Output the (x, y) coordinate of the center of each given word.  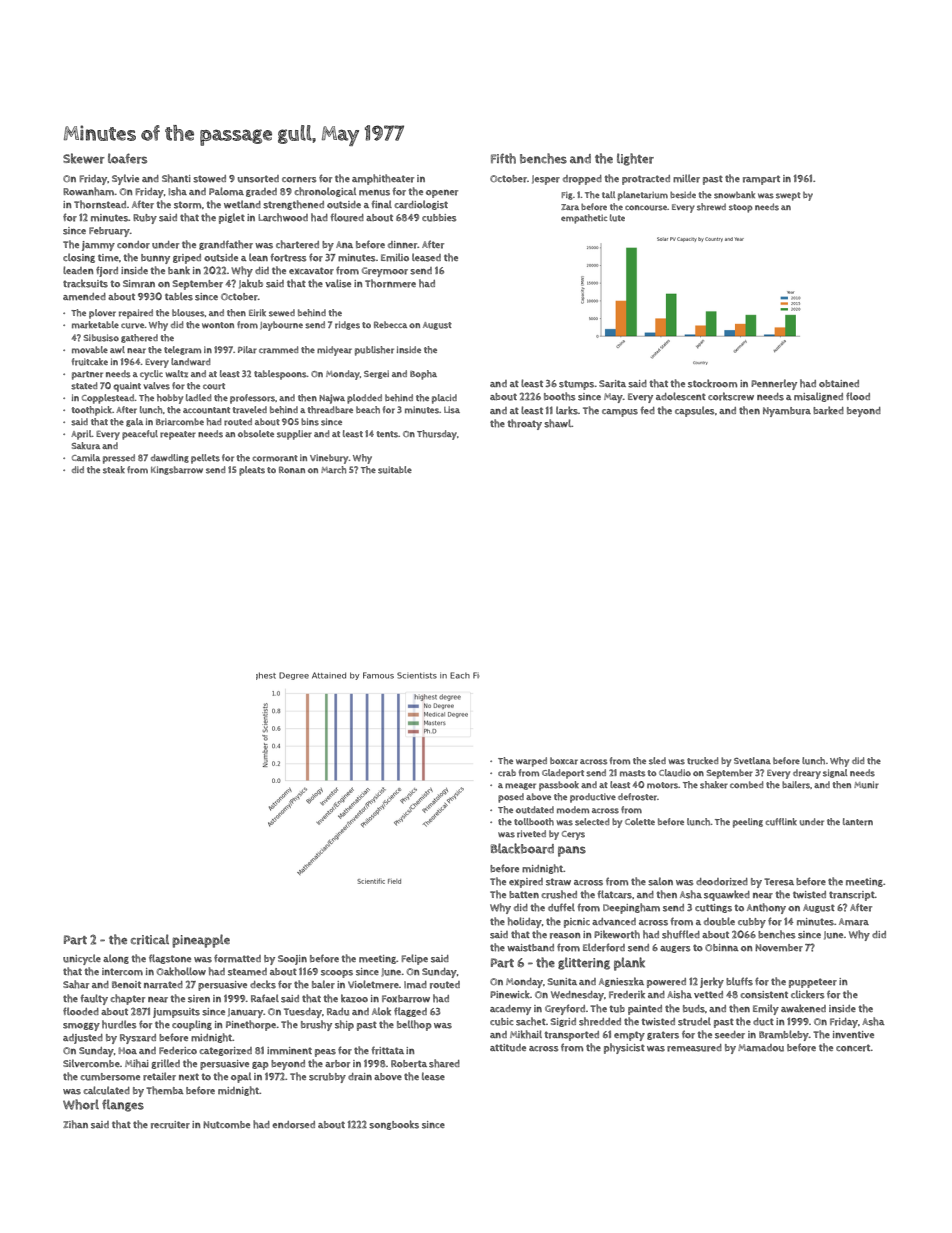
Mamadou (761, 1048)
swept (788, 196)
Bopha (423, 375)
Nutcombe (226, 1125)
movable (90, 349)
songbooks (394, 1125)
